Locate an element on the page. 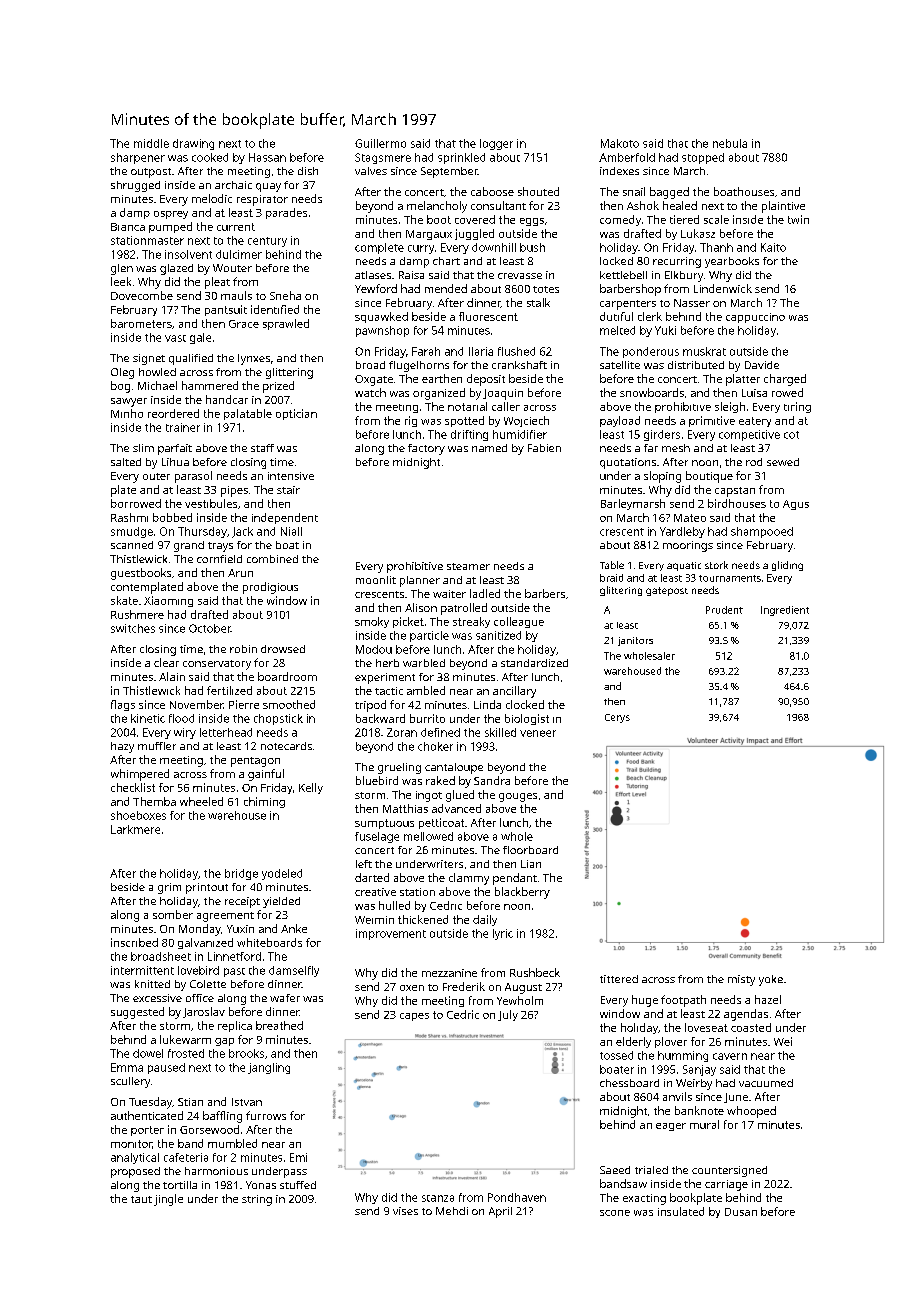 This image has height=1308, width=924. Bianca is located at coordinates (128, 227).
